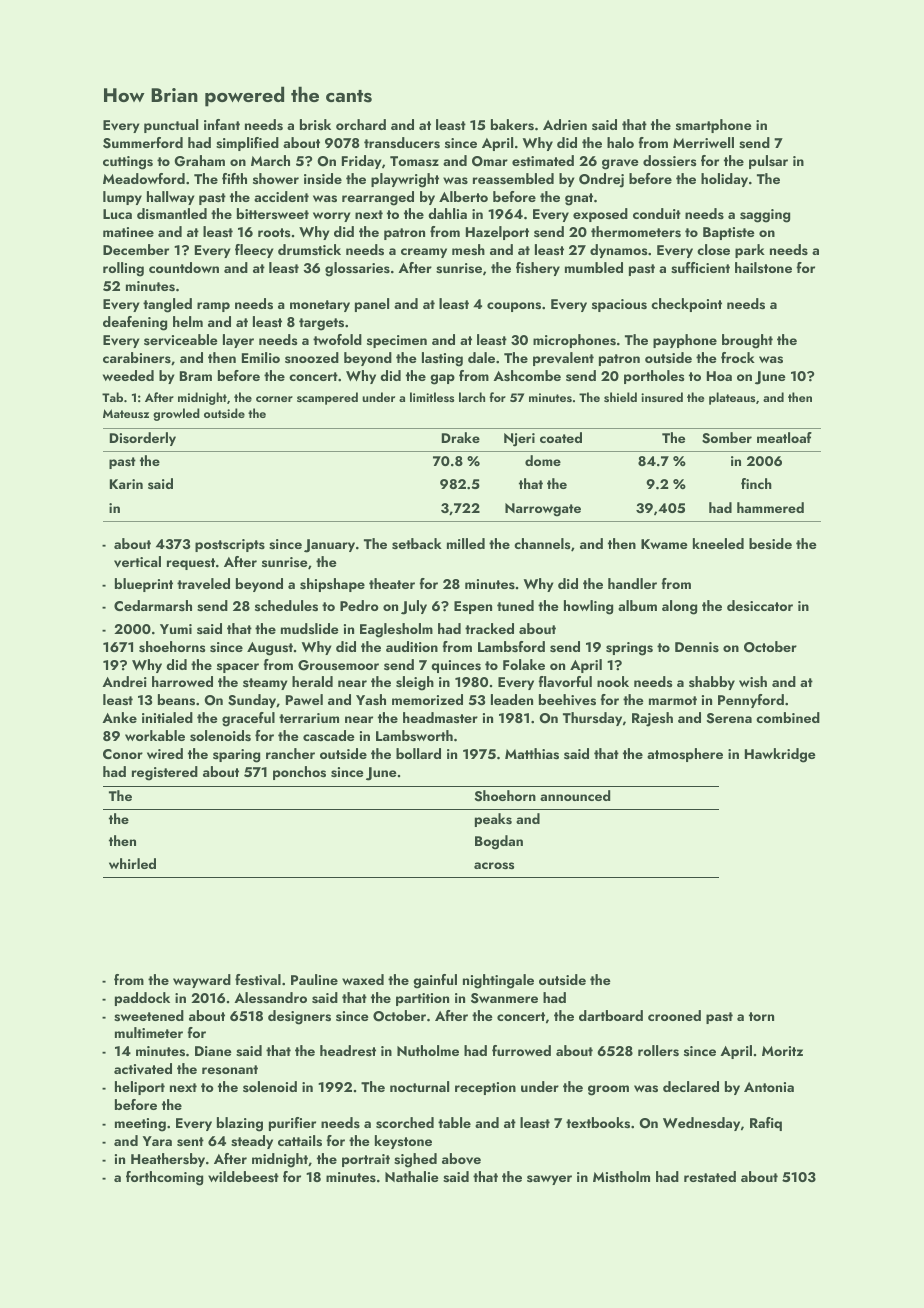 Image resolution: width=924 pixels, height=1308 pixels. What do you see at coordinates (371, 700) in the document?
I see `Yash` at bounding box center [371, 700].
